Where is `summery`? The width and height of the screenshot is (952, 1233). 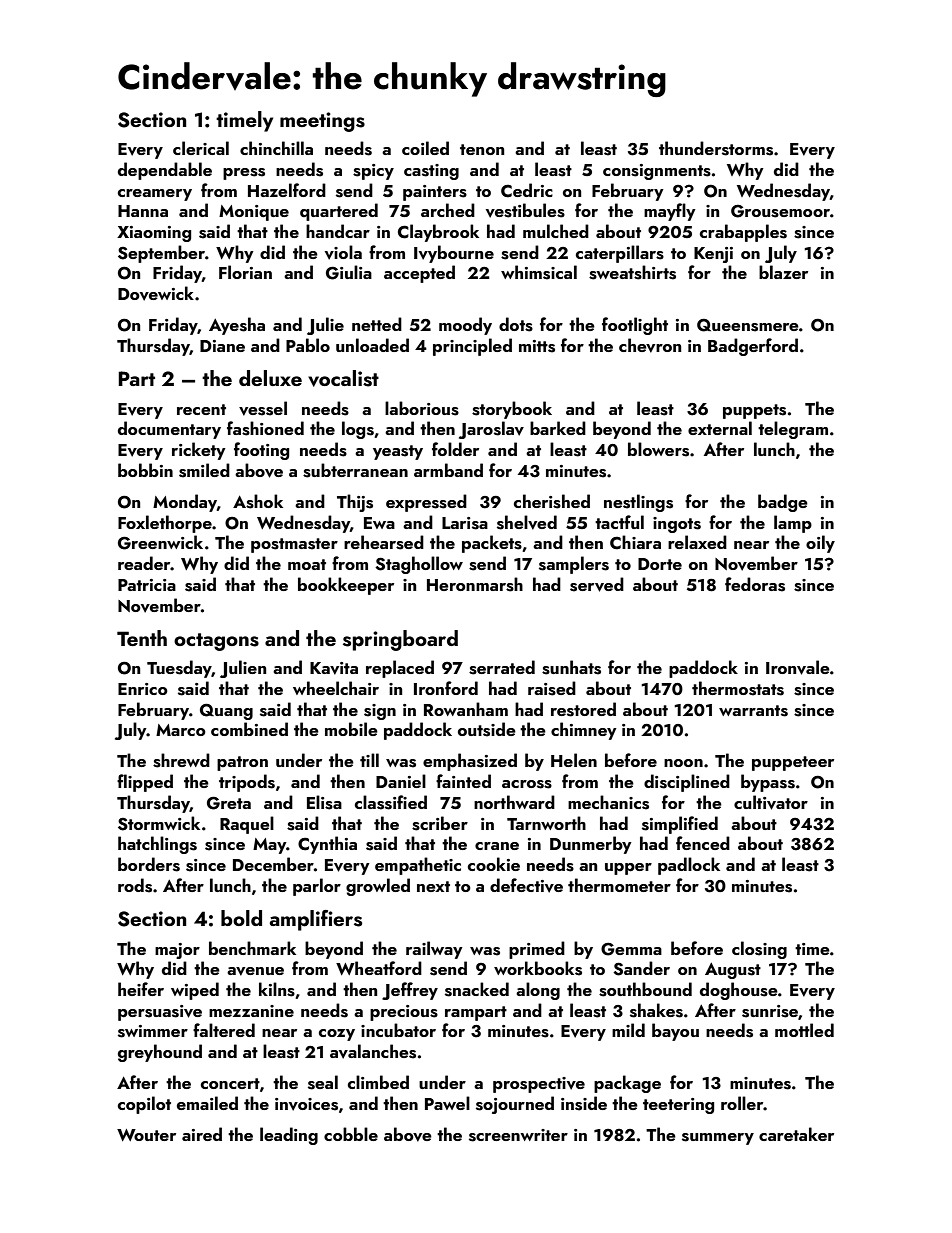 summery is located at coordinates (718, 1139).
